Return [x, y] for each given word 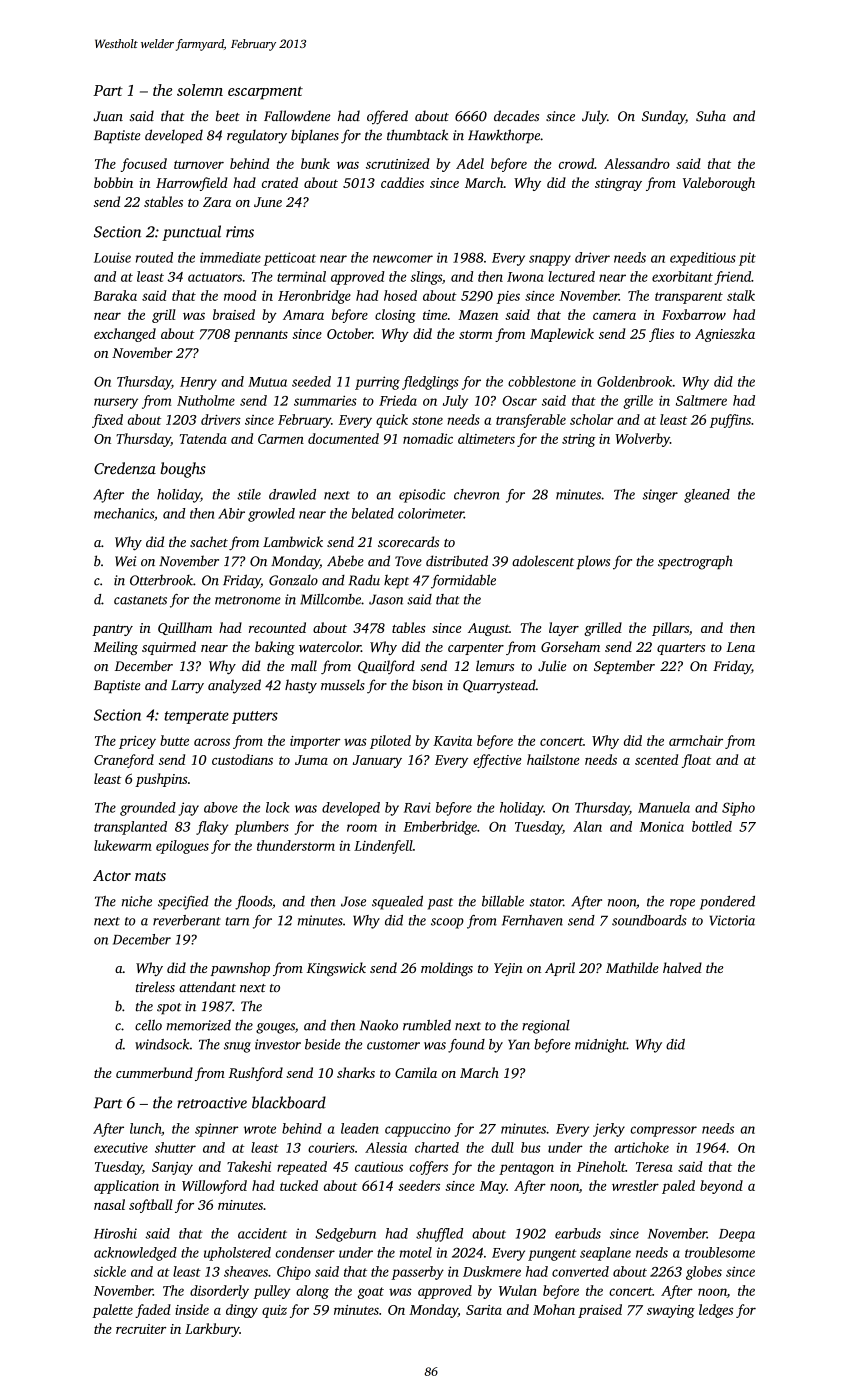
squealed [397, 903]
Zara [217, 202]
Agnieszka [725, 335]
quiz [274, 1311]
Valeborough [719, 184]
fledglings [430, 383]
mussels [343, 685]
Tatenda [203, 438]
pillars [670, 629]
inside [192, 1309]
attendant [207, 986]
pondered [727, 903]
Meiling [116, 648]
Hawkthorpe [504, 136]
